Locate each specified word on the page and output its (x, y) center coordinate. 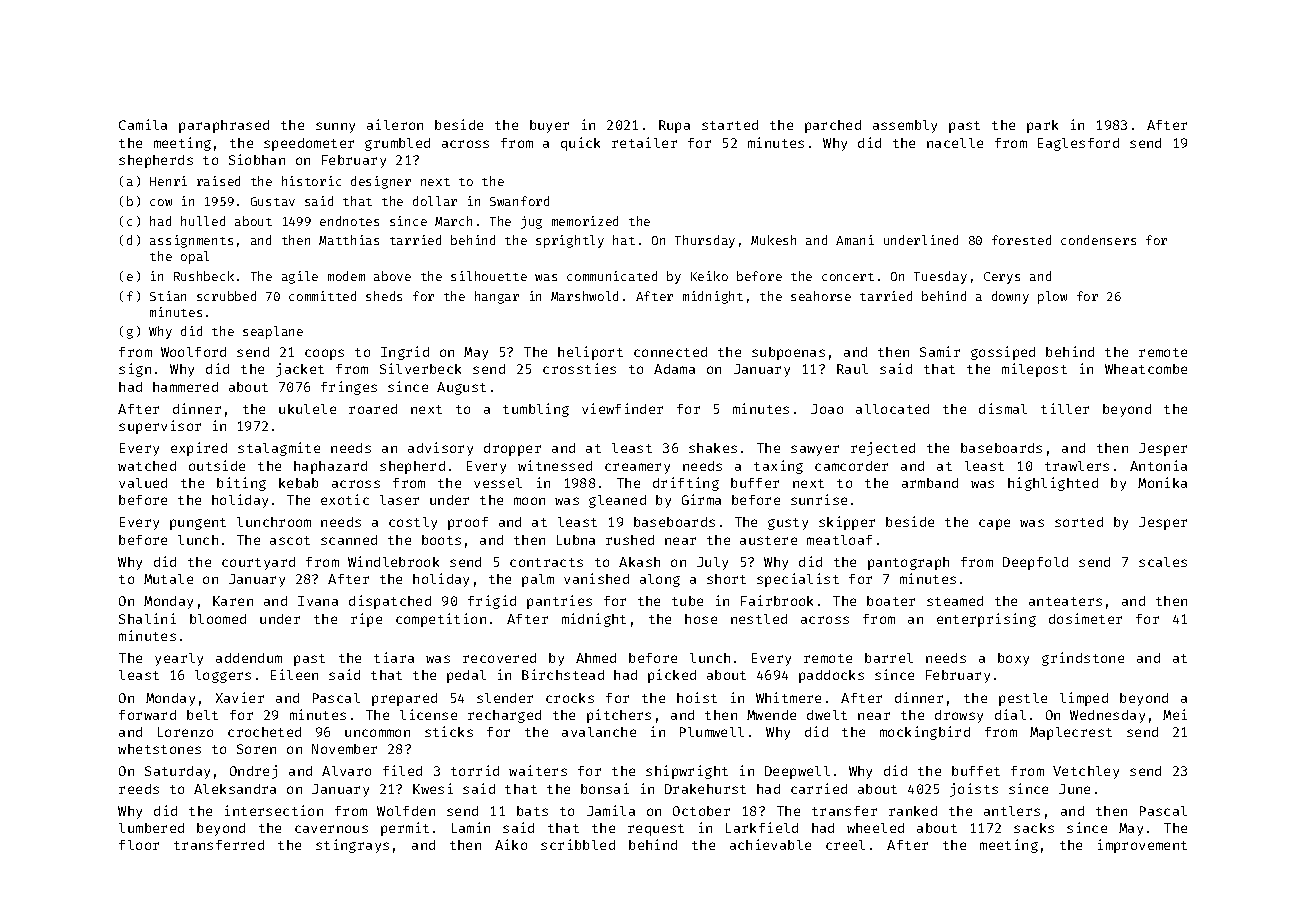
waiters (538, 770)
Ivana (318, 601)
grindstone (1083, 659)
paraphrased (224, 126)
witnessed (555, 465)
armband (930, 483)
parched (833, 126)
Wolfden (406, 811)
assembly (905, 126)
